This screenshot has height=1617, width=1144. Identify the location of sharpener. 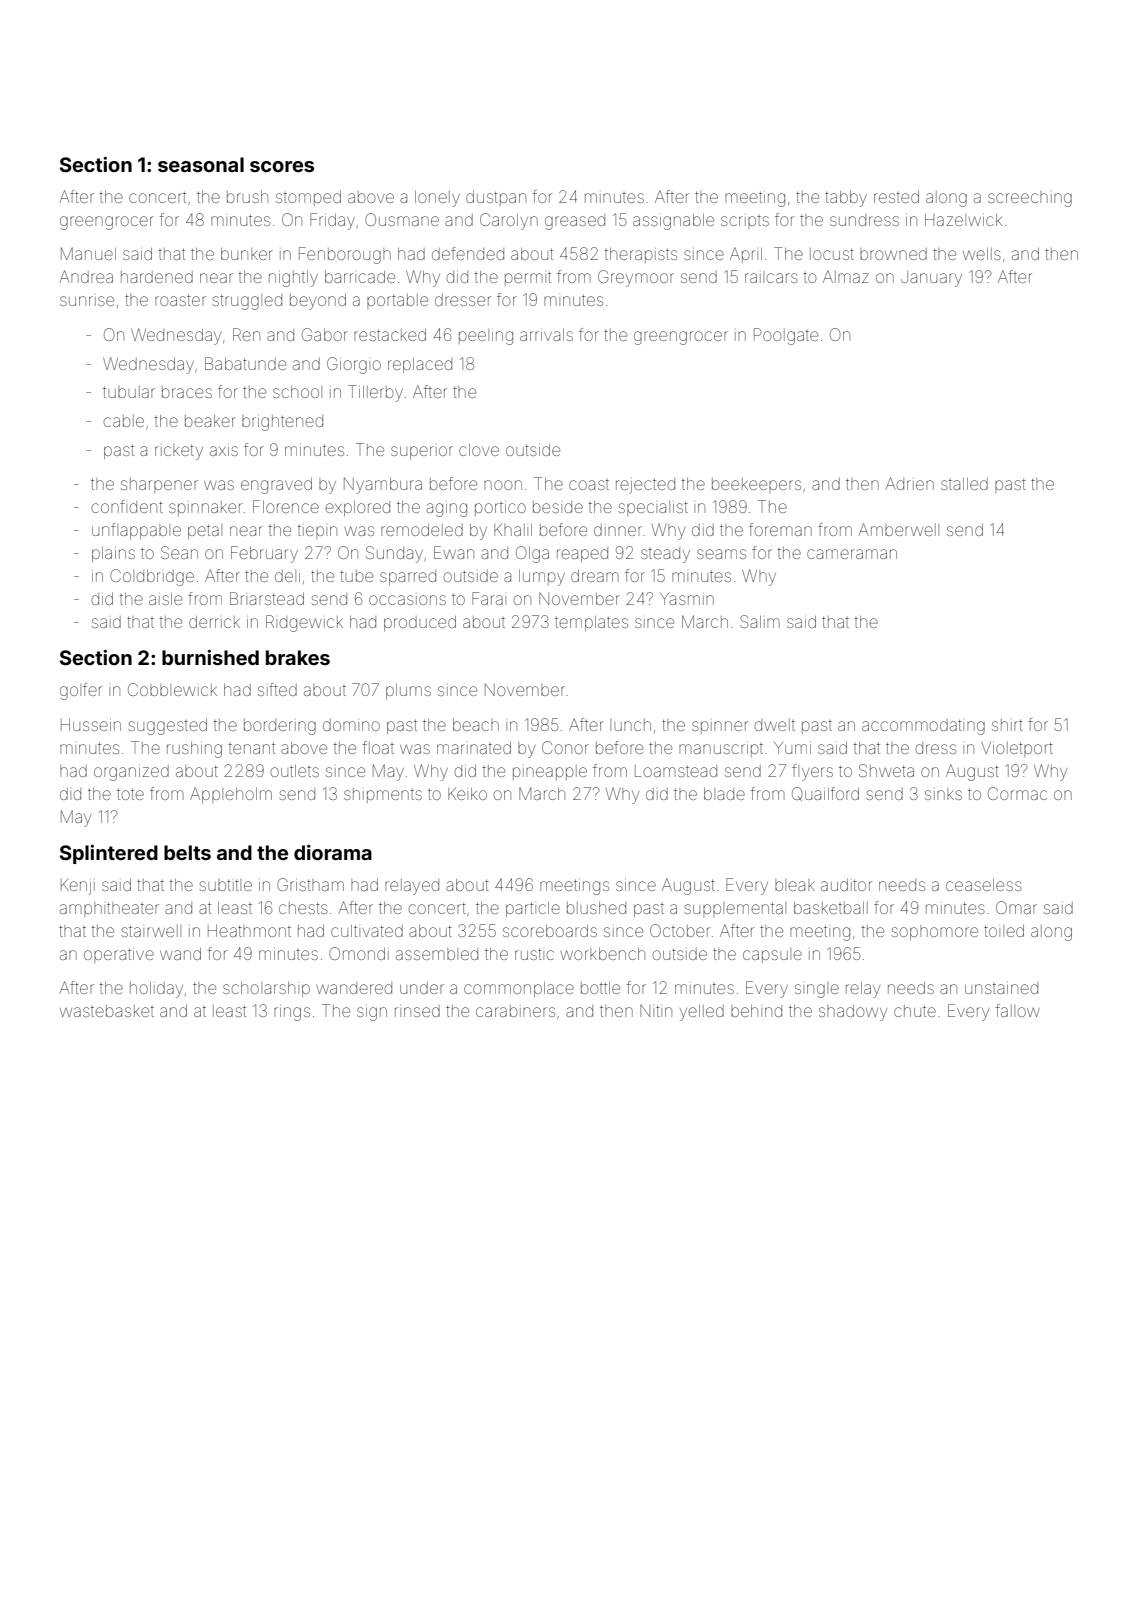
(159, 485).
